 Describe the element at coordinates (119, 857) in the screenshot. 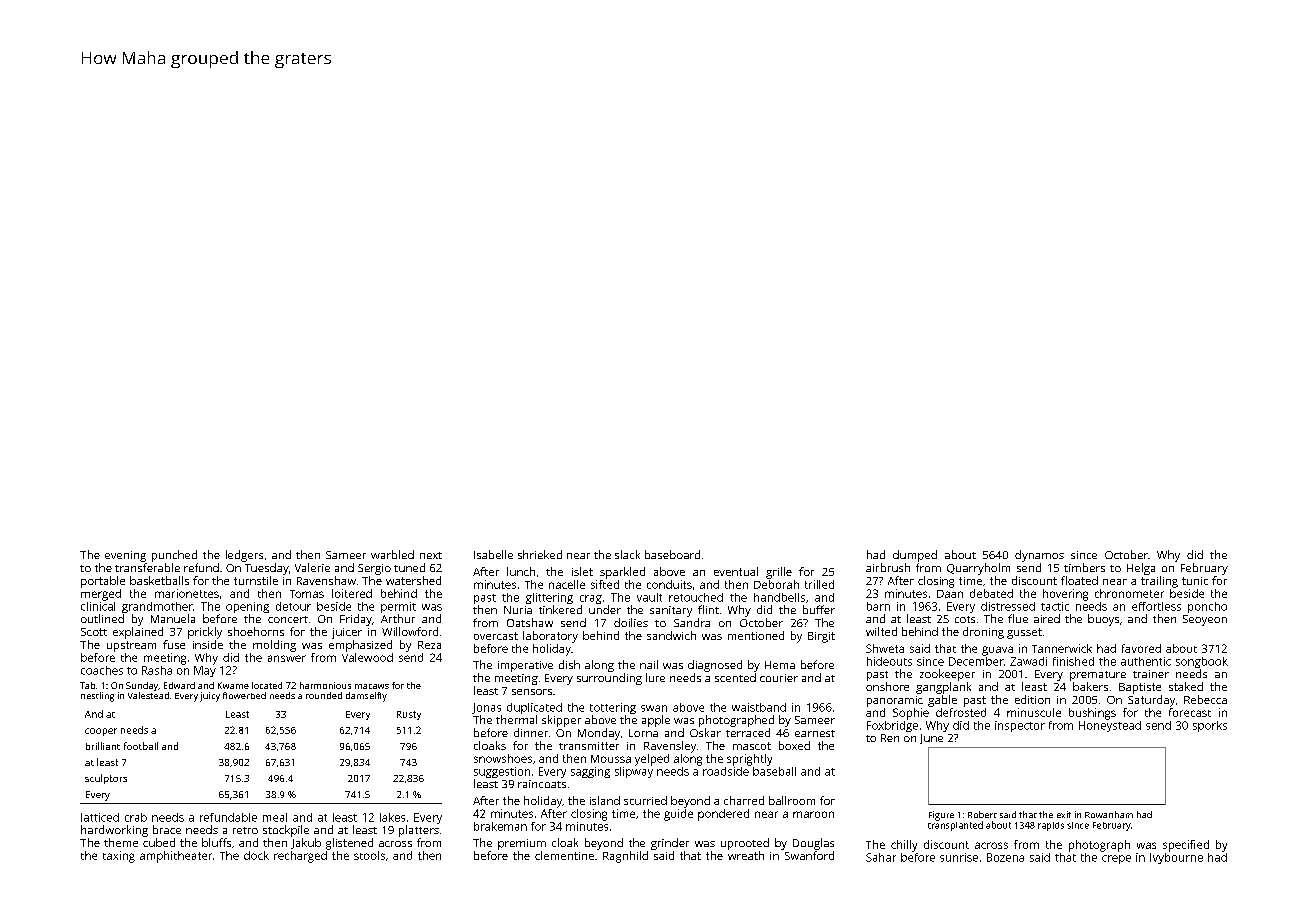

I see `taxing` at that location.
